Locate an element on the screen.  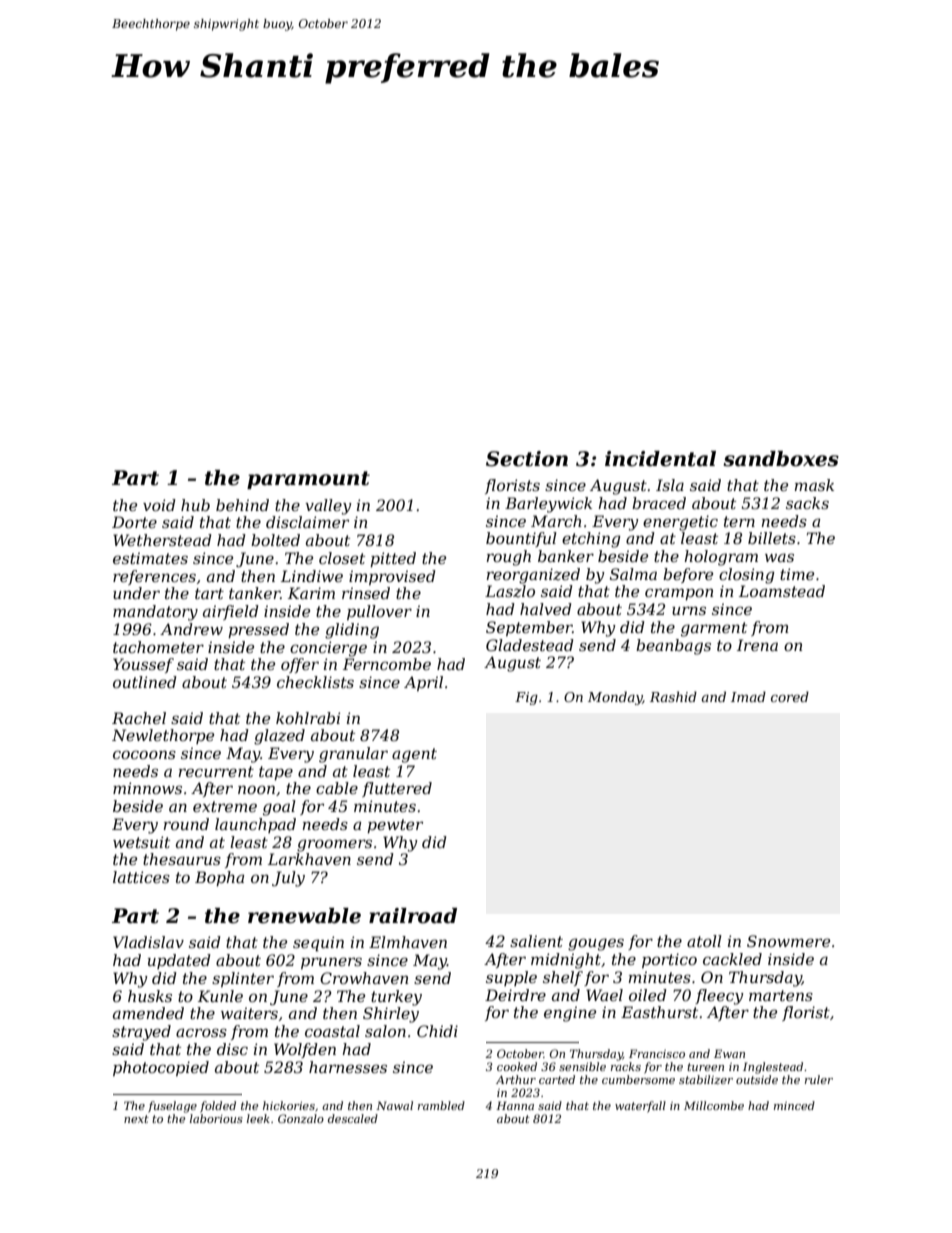
pullover is located at coordinates (379, 612).
